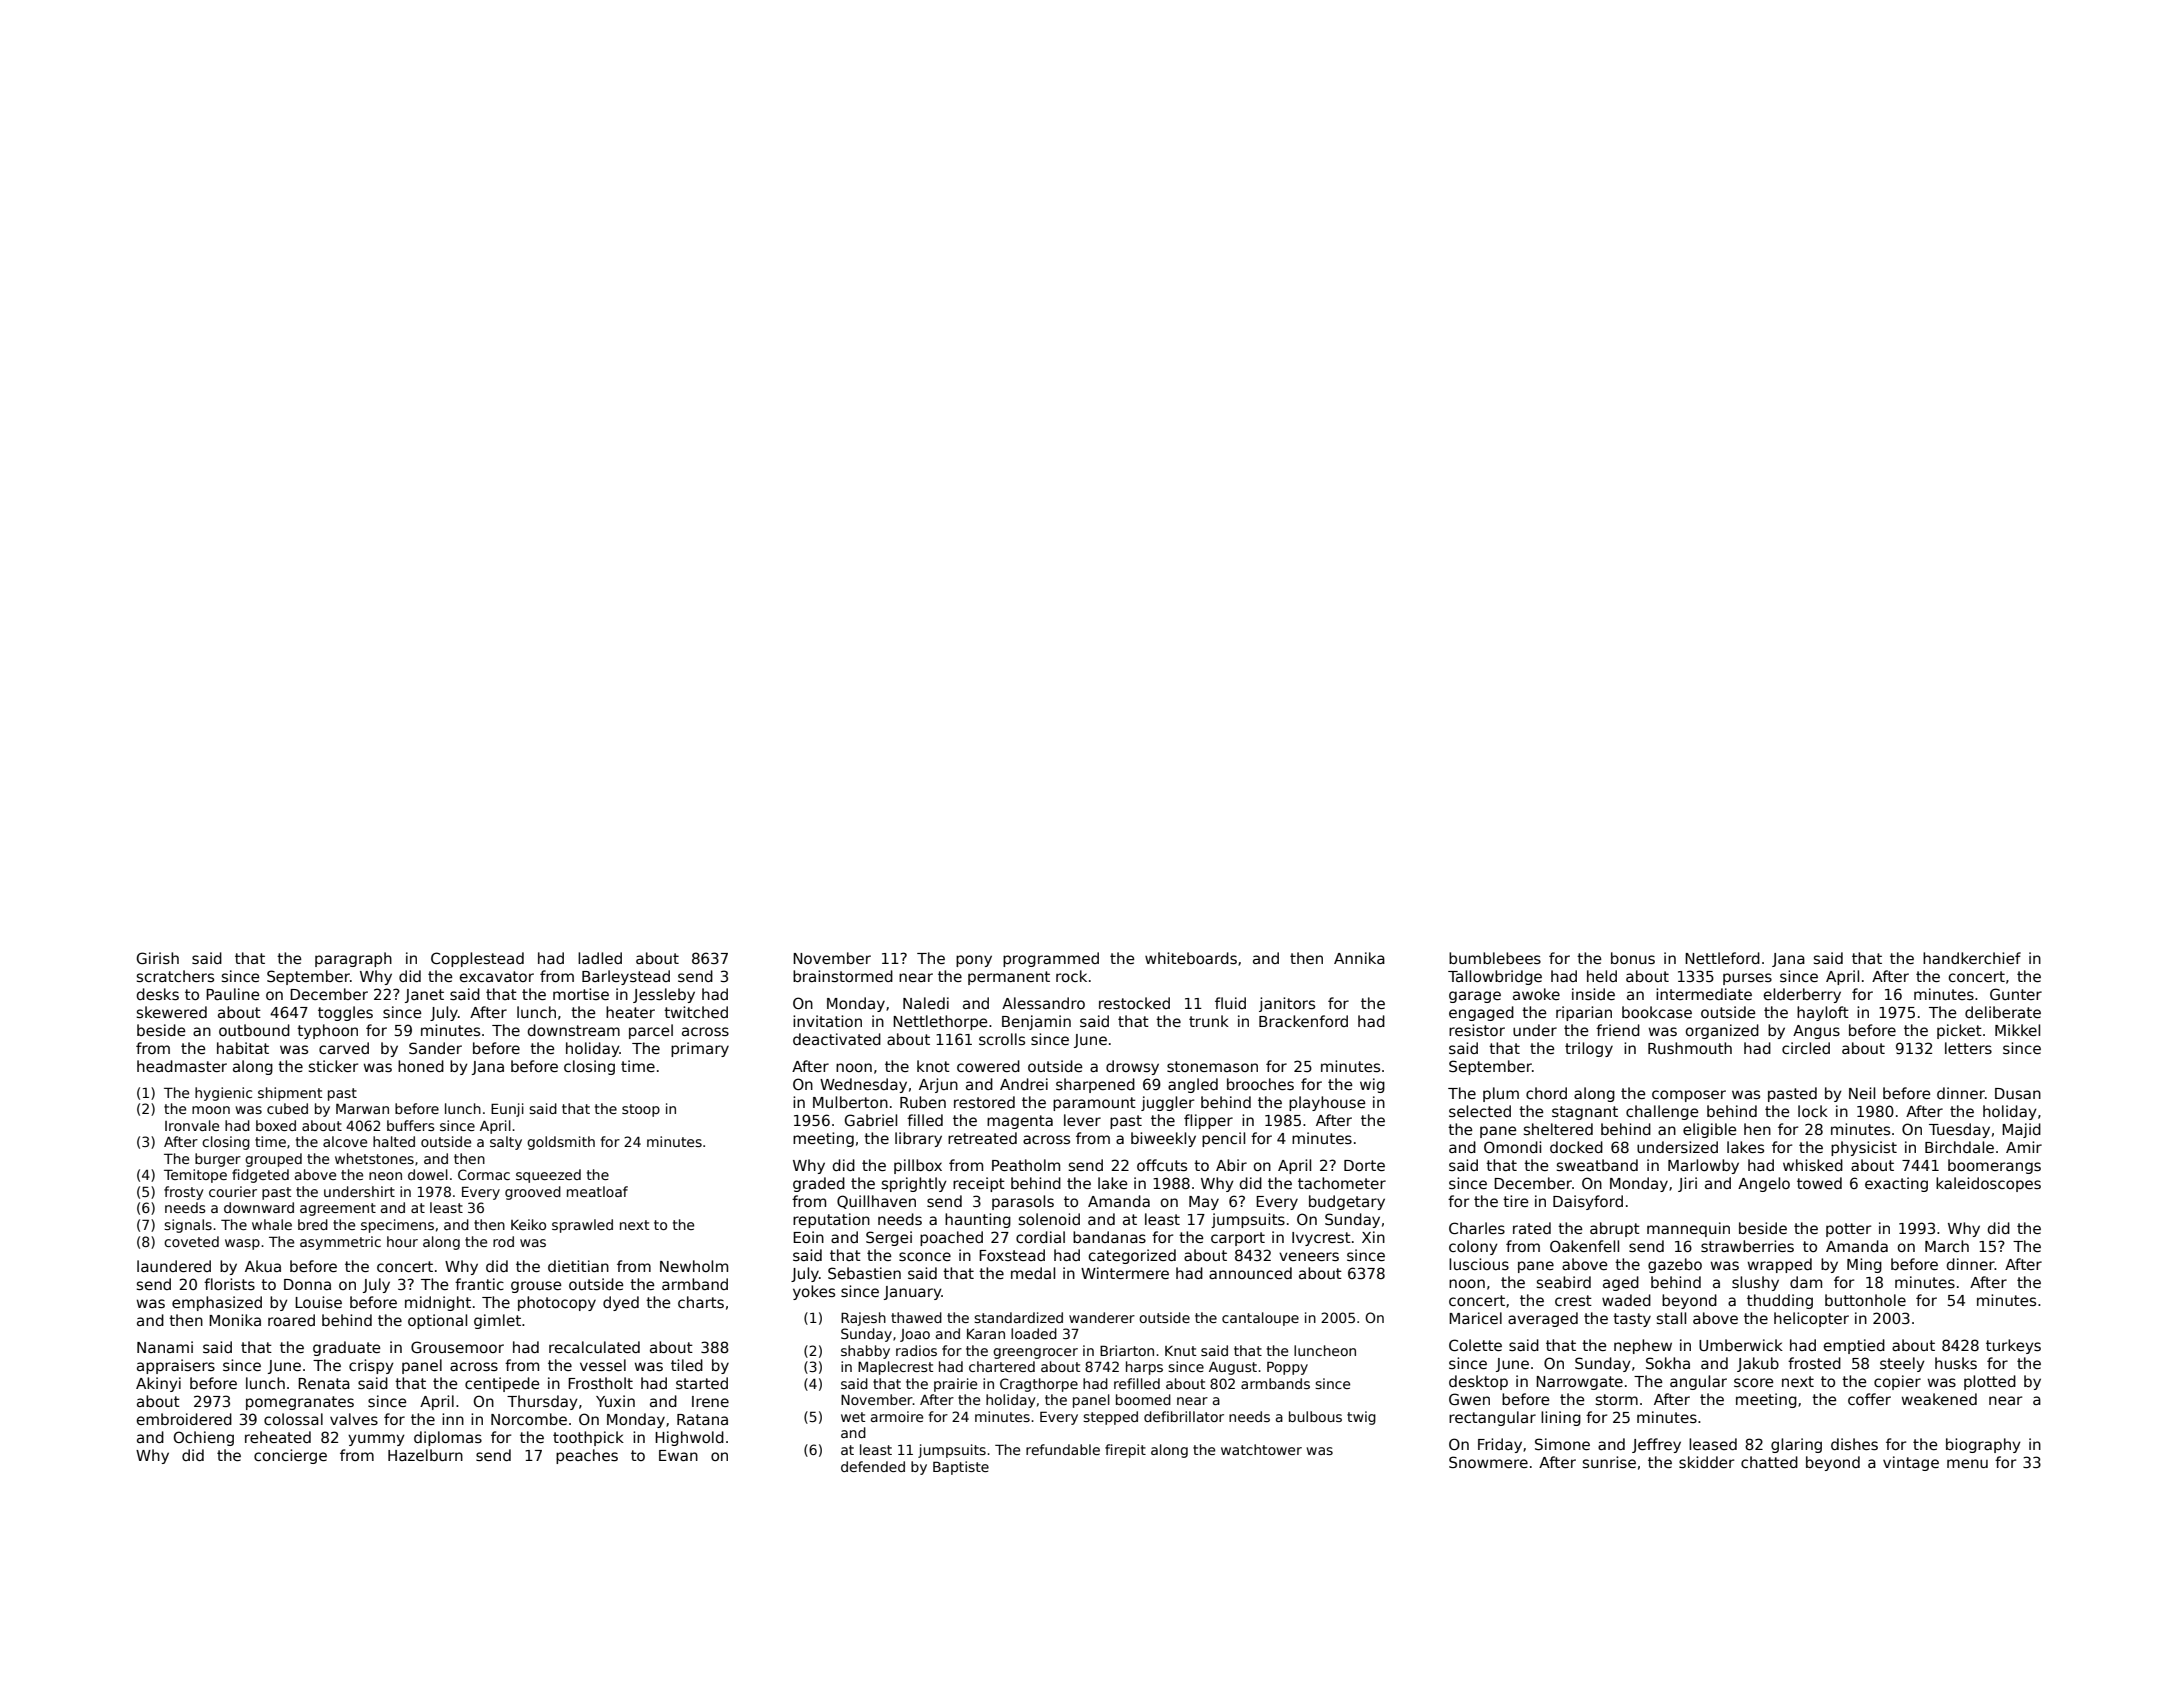 Image resolution: width=2178 pixels, height=1683 pixels. What do you see at coordinates (961, 1468) in the document?
I see `Baptiste` at bounding box center [961, 1468].
